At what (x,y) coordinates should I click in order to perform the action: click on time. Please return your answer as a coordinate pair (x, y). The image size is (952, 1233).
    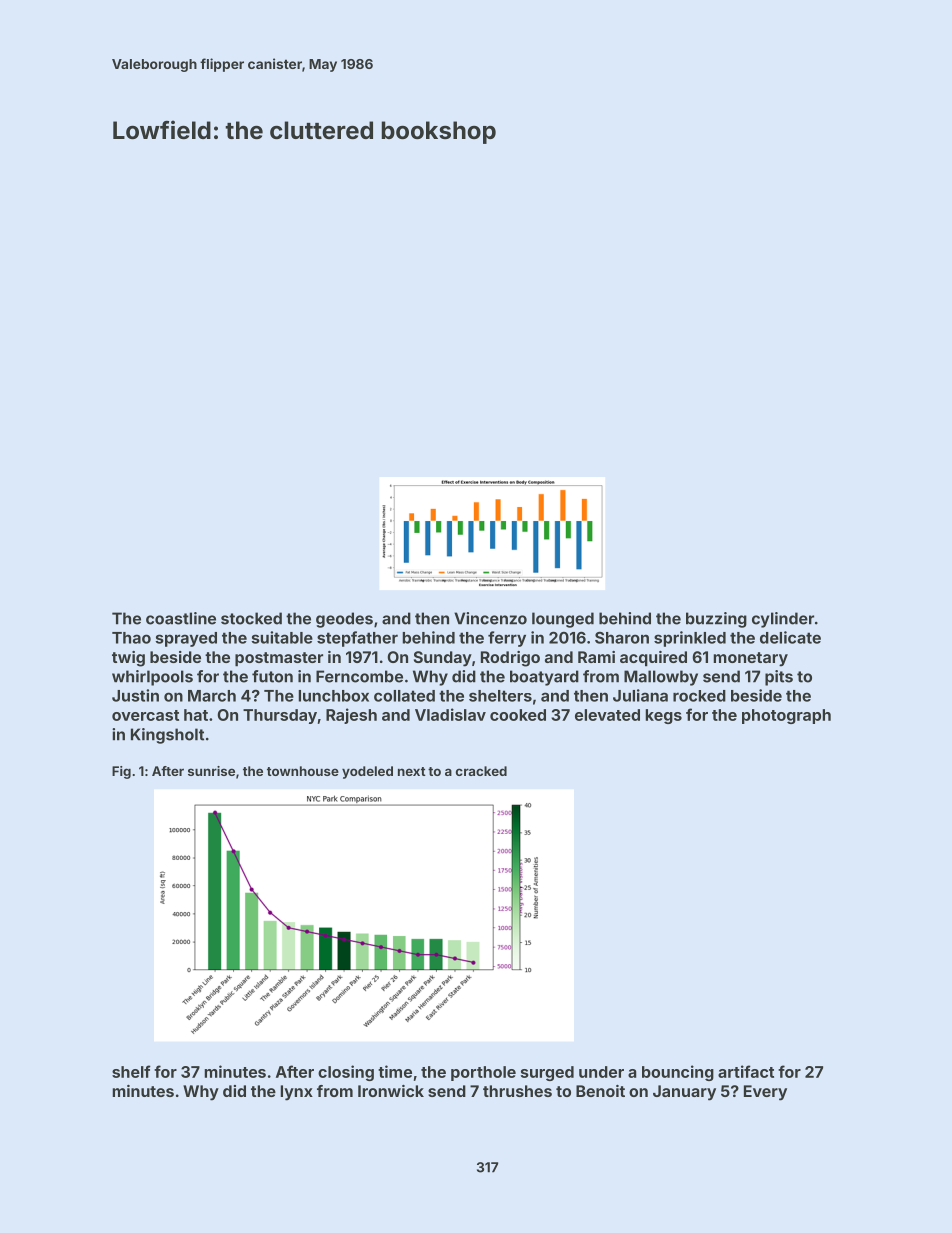
    Looking at the image, I should click on (395, 1071).
